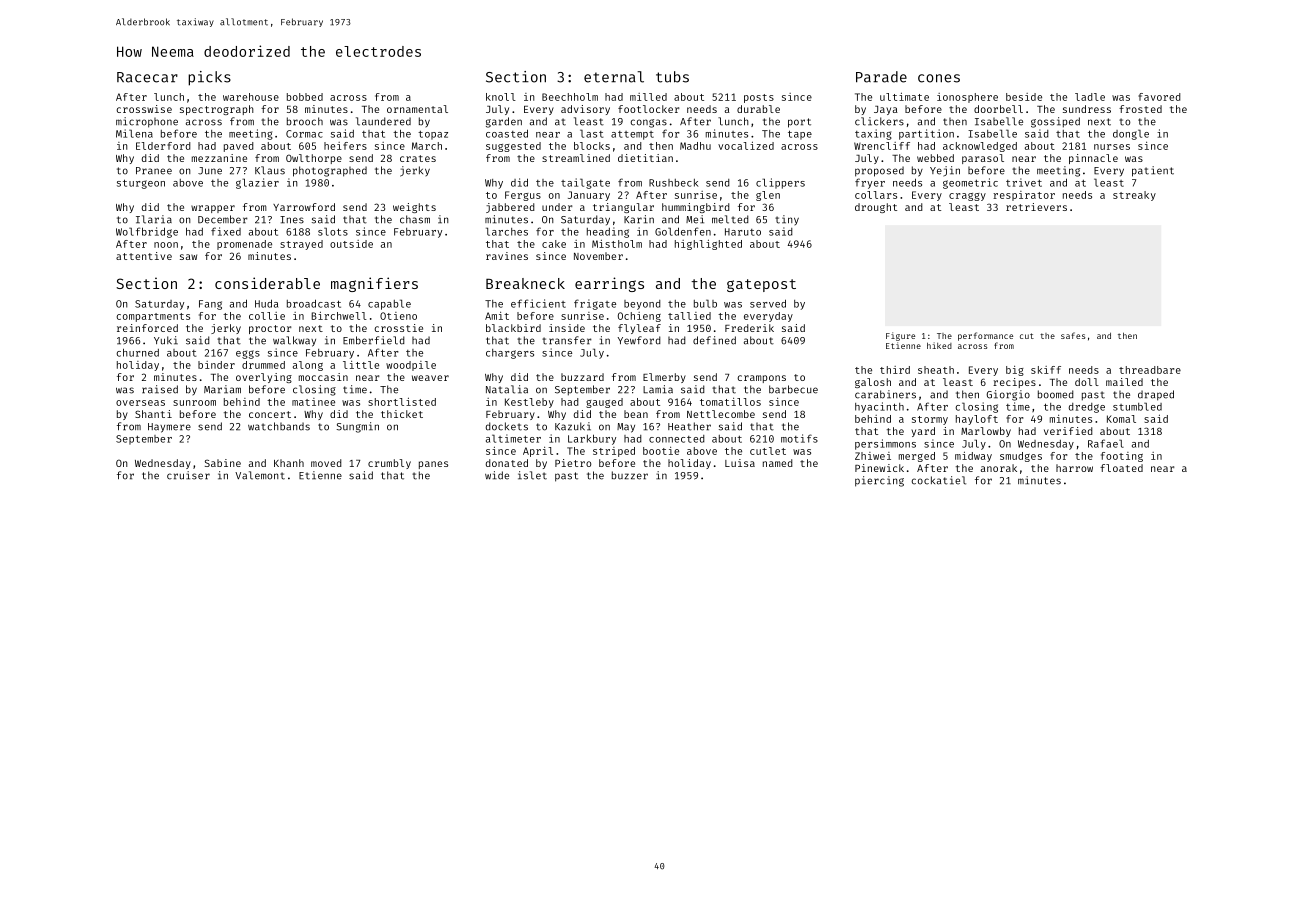  Describe the element at coordinates (939, 78) in the document. I see `cones` at that location.
